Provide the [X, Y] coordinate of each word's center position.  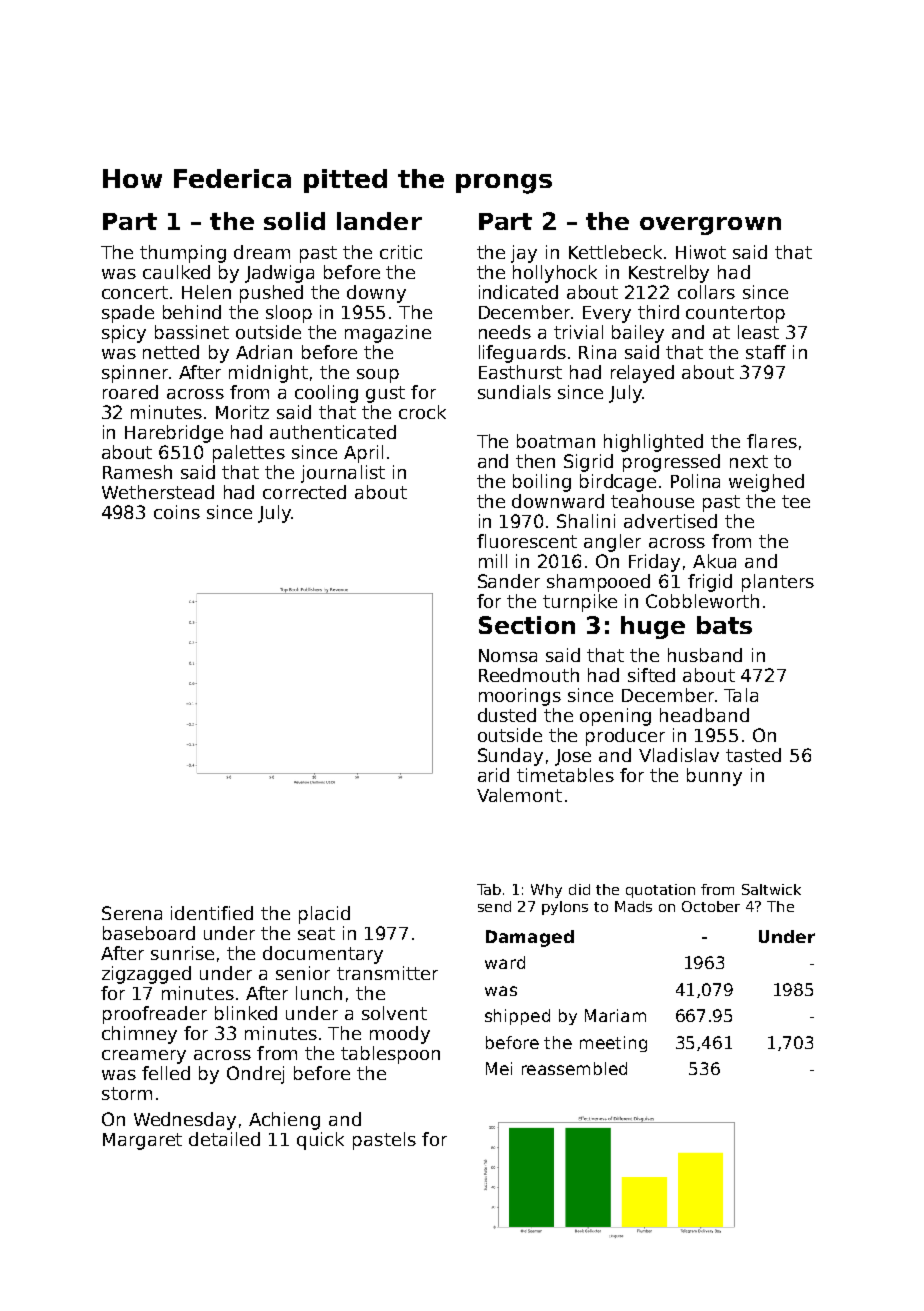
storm [127, 1093]
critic [401, 252]
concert [135, 292]
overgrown [710, 226]
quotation [660, 891]
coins [177, 512]
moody [400, 1035]
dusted [507, 715]
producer [625, 737]
